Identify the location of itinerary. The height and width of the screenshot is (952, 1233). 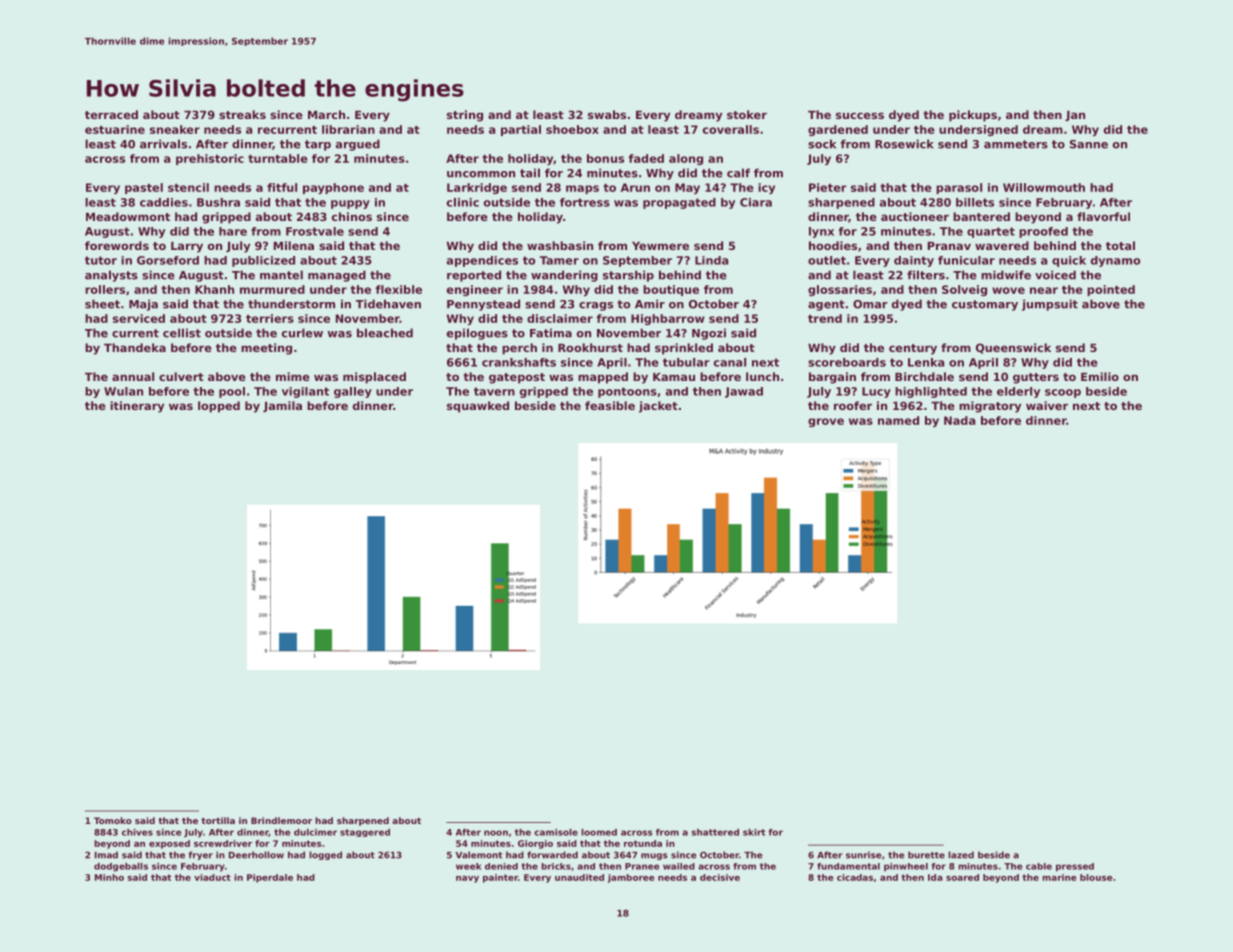
(137, 407).
